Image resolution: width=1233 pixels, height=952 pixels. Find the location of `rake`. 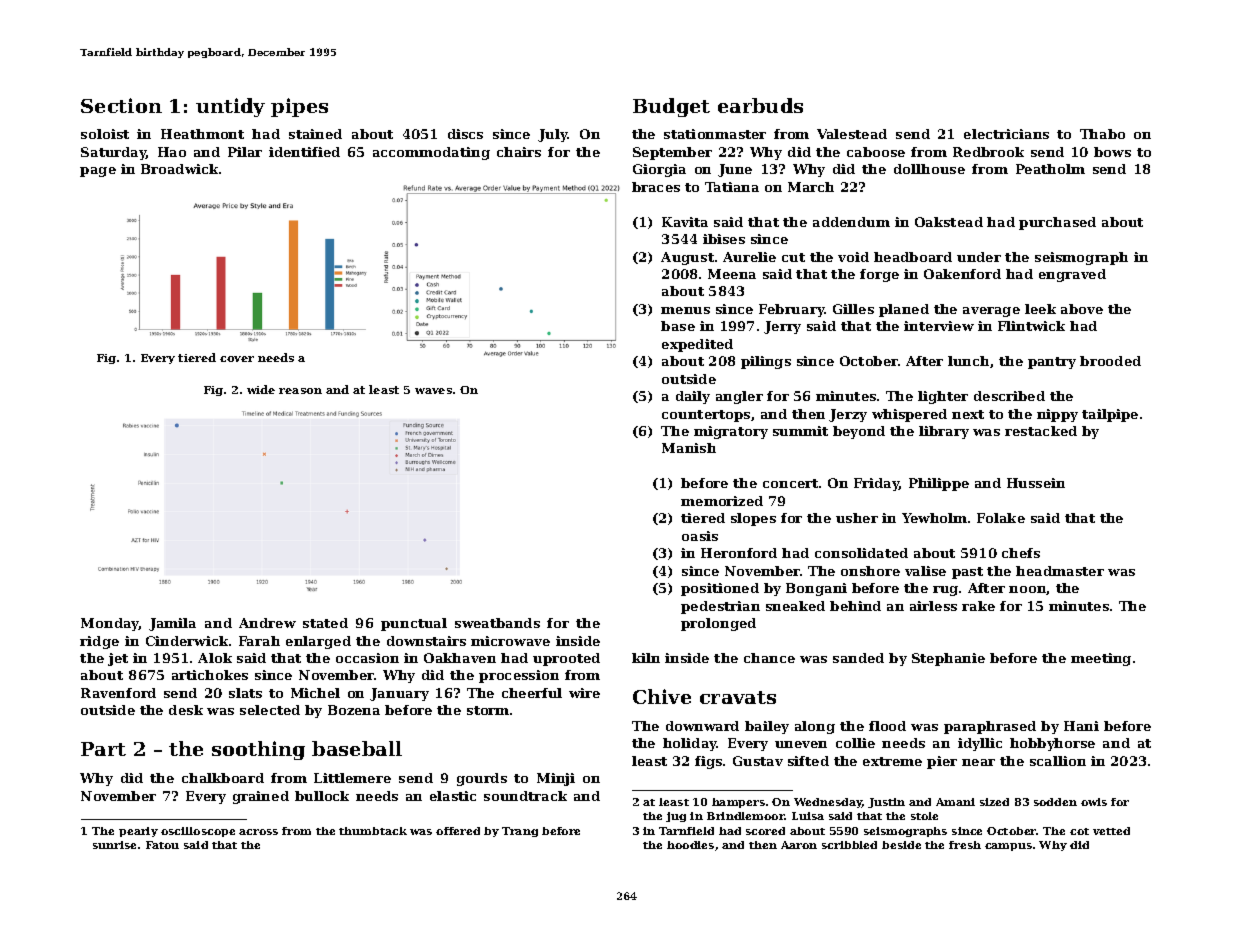

rake is located at coordinates (978, 606).
